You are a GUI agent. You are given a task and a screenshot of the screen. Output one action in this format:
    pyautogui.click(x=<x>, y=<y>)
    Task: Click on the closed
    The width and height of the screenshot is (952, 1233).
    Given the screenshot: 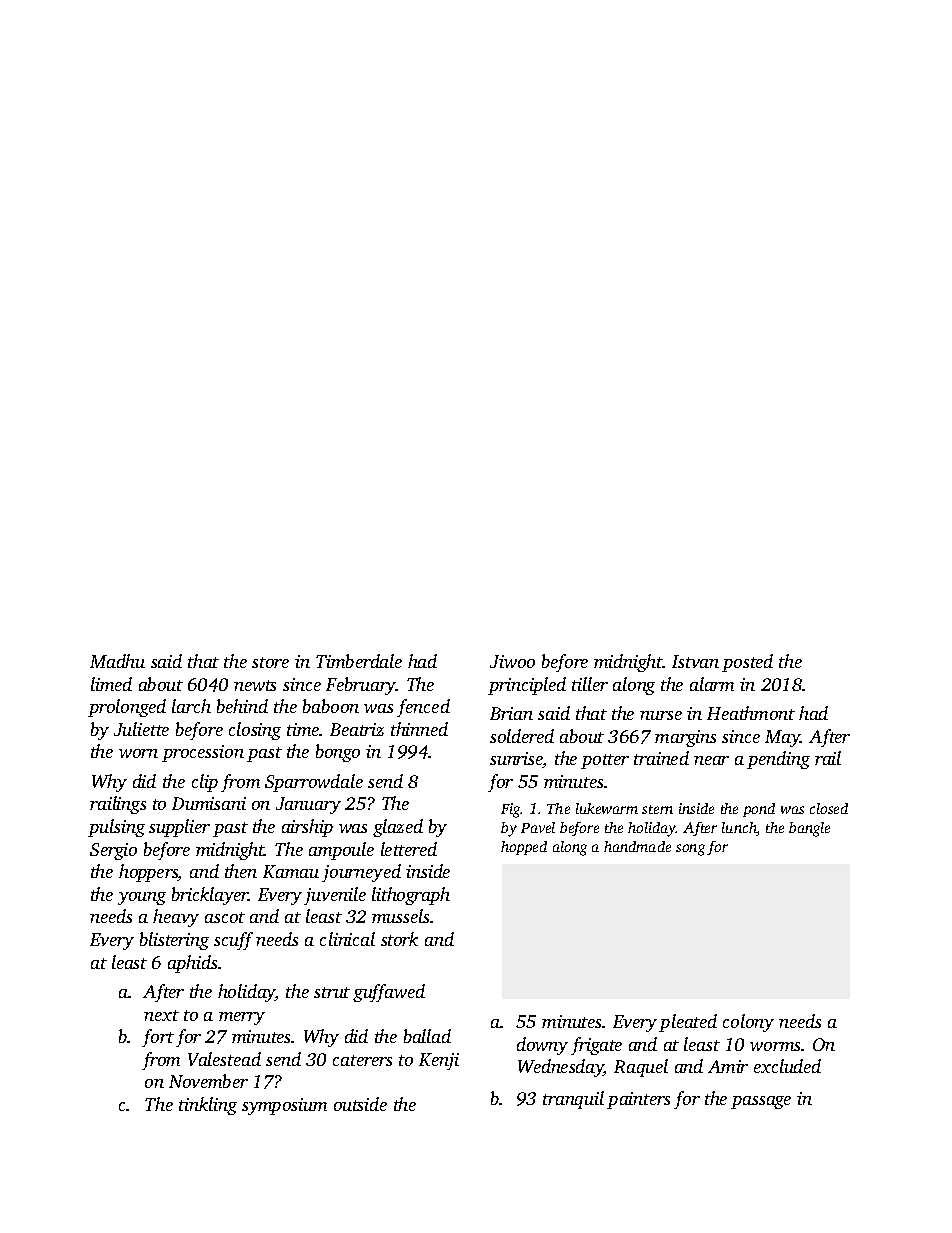 What is the action you would take?
    pyautogui.click(x=829, y=808)
